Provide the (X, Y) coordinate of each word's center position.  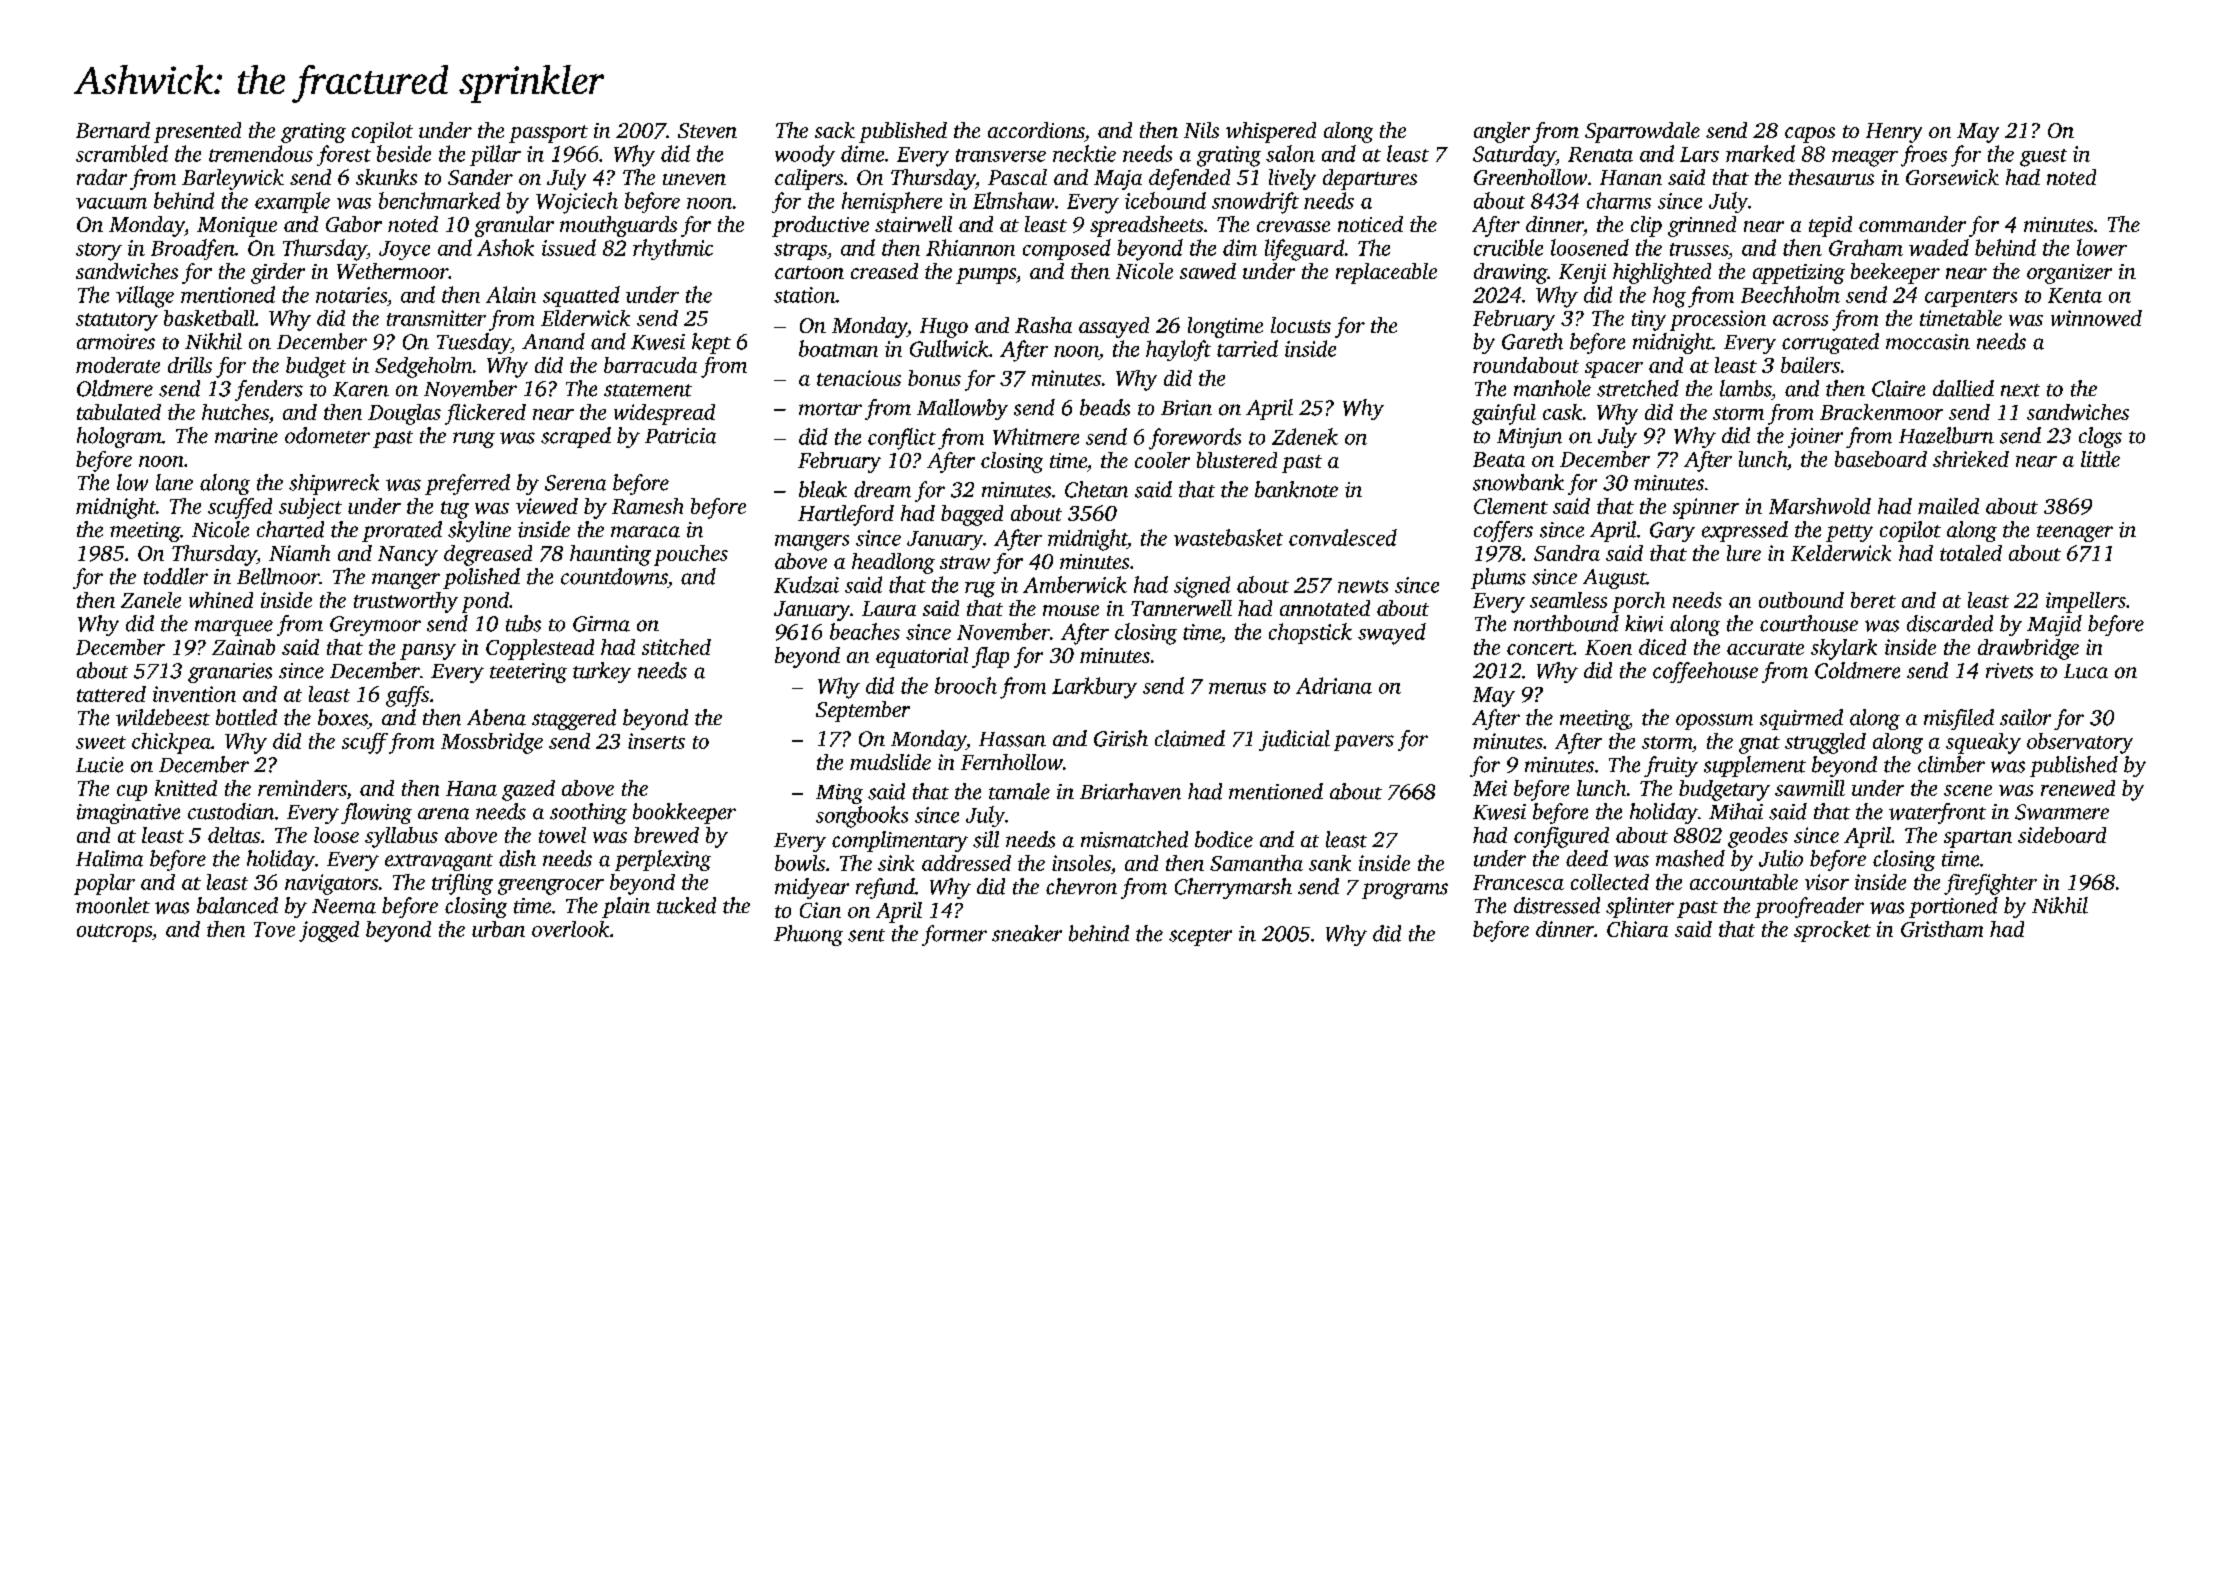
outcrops (114, 933)
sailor (2025, 717)
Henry (1894, 133)
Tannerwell (1181, 608)
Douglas (404, 414)
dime (862, 153)
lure (1744, 553)
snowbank (1518, 482)
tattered (111, 694)
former (954, 935)
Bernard (113, 130)
